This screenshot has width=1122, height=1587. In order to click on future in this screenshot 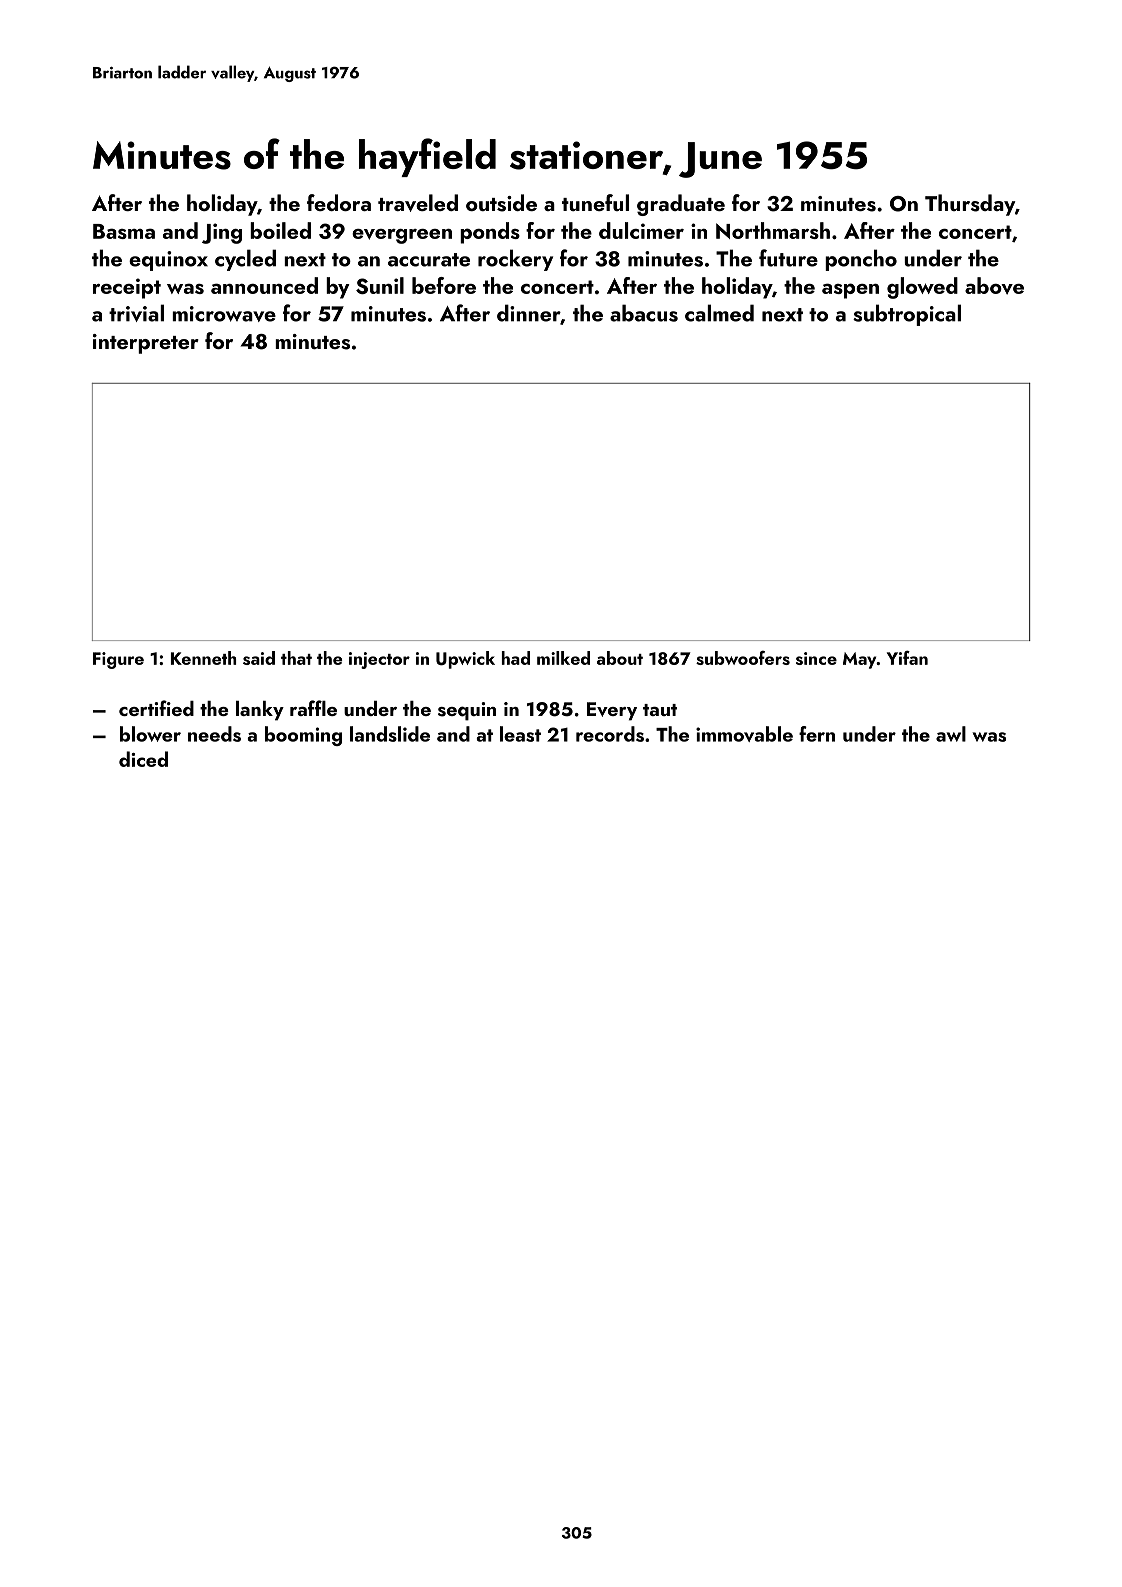, I will do `click(788, 258)`.
